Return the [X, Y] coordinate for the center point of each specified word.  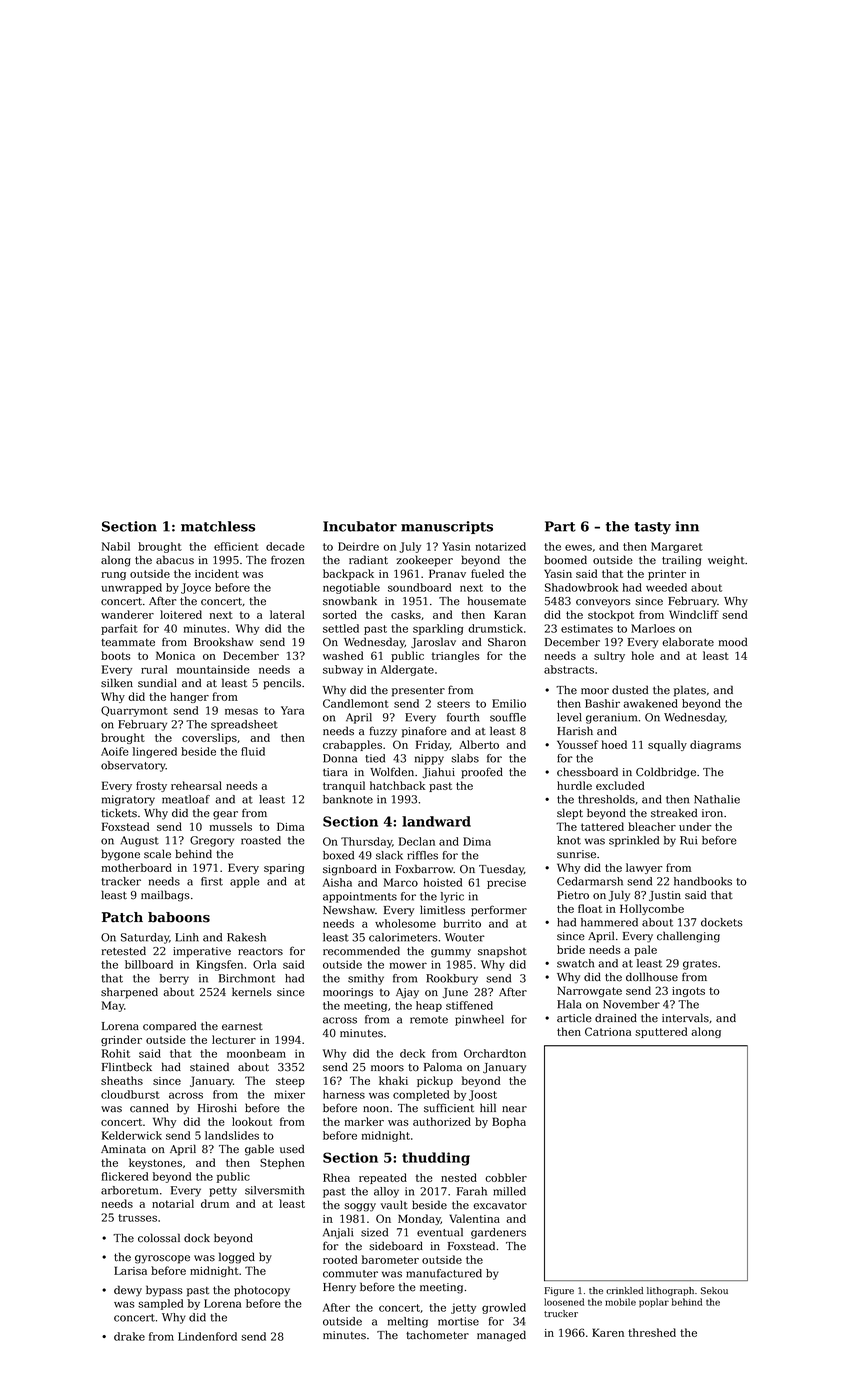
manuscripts [447, 527]
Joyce [196, 588]
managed [501, 1336]
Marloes [653, 628]
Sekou [714, 1291]
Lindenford [207, 1336]
